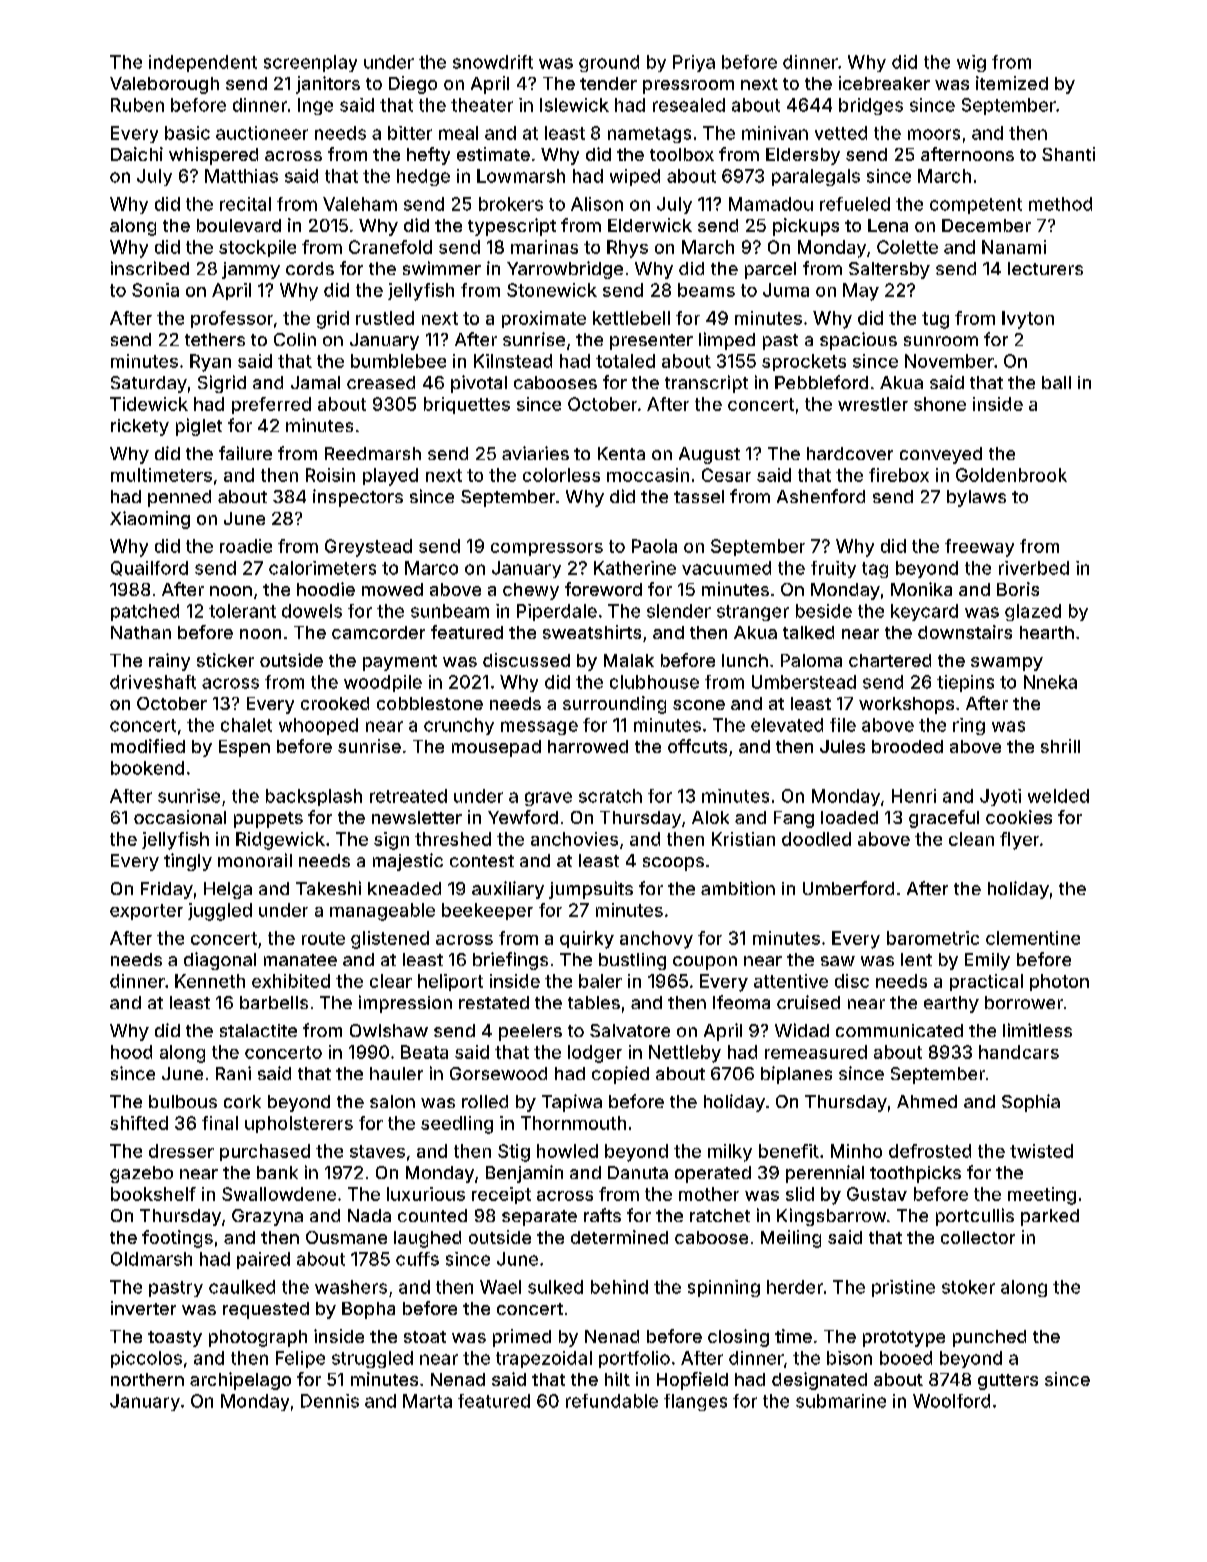 Image resolution: width=1207 pixels, height=1562 pixels. Describe the element at coordinates (787, 725) in the screenshot. I see `elevated` at that location.
